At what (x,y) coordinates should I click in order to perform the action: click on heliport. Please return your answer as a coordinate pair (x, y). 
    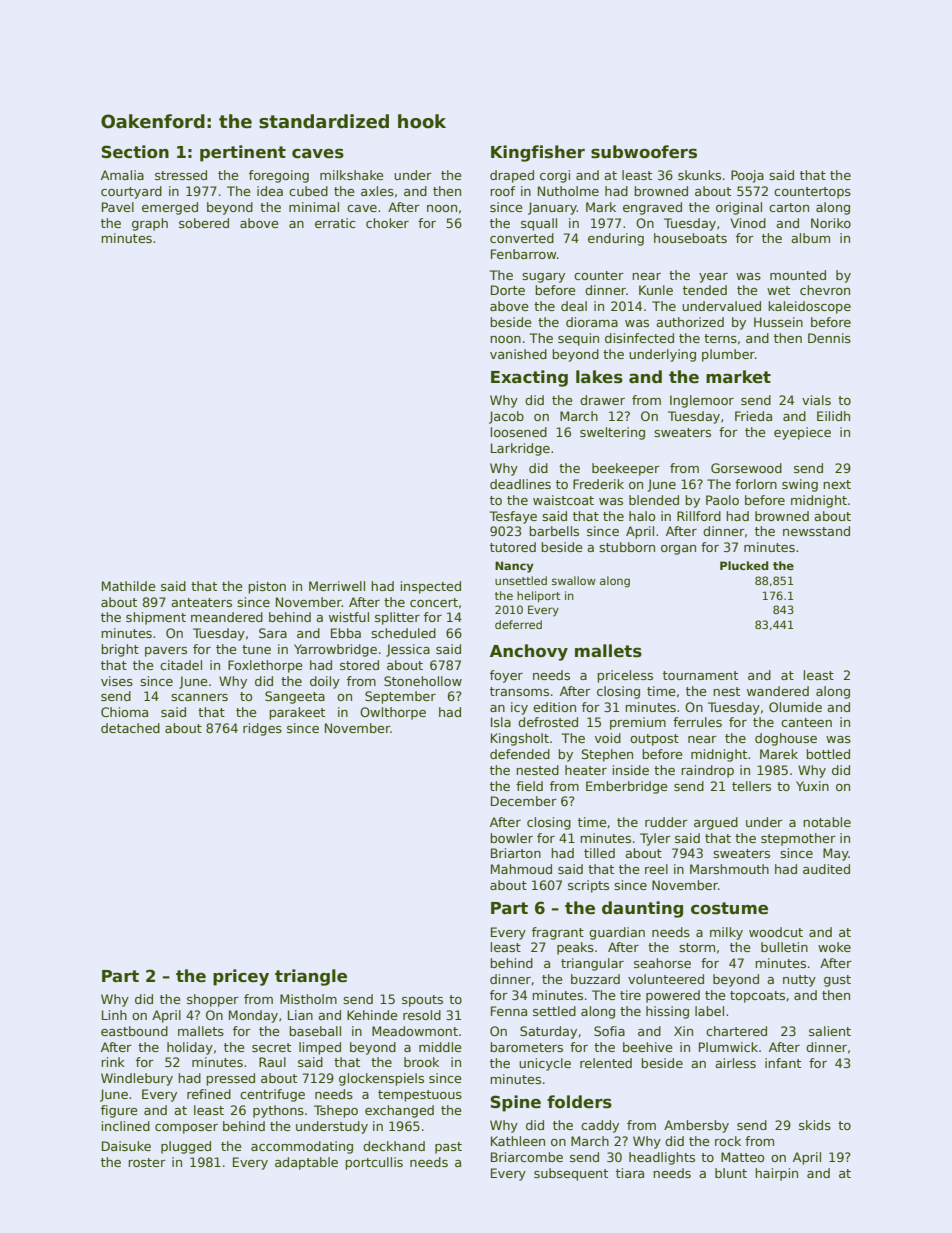
    Looking at the image, I should click on (538, 597).
